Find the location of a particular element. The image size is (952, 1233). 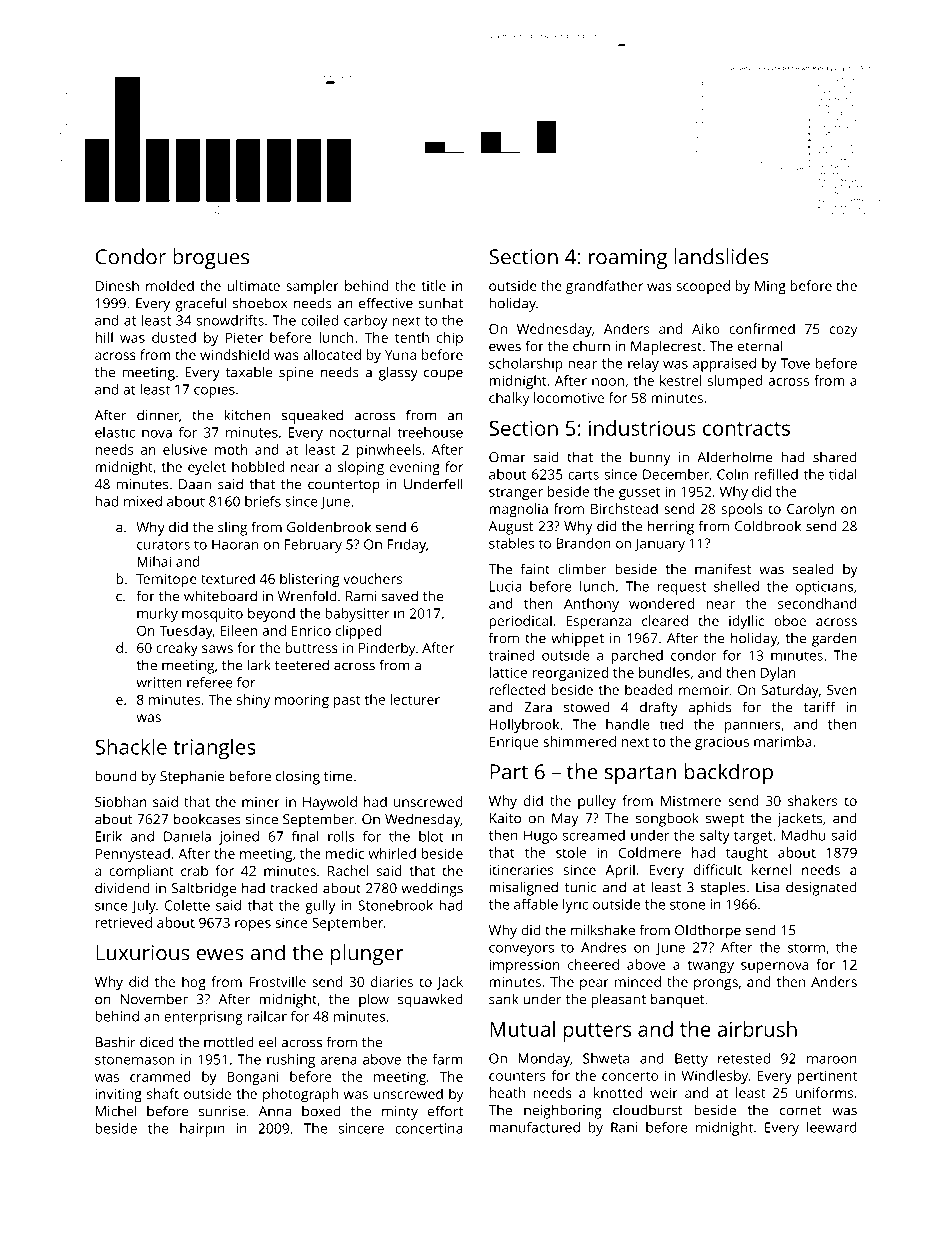

Dinesh is located at coordinates (117, 285).
